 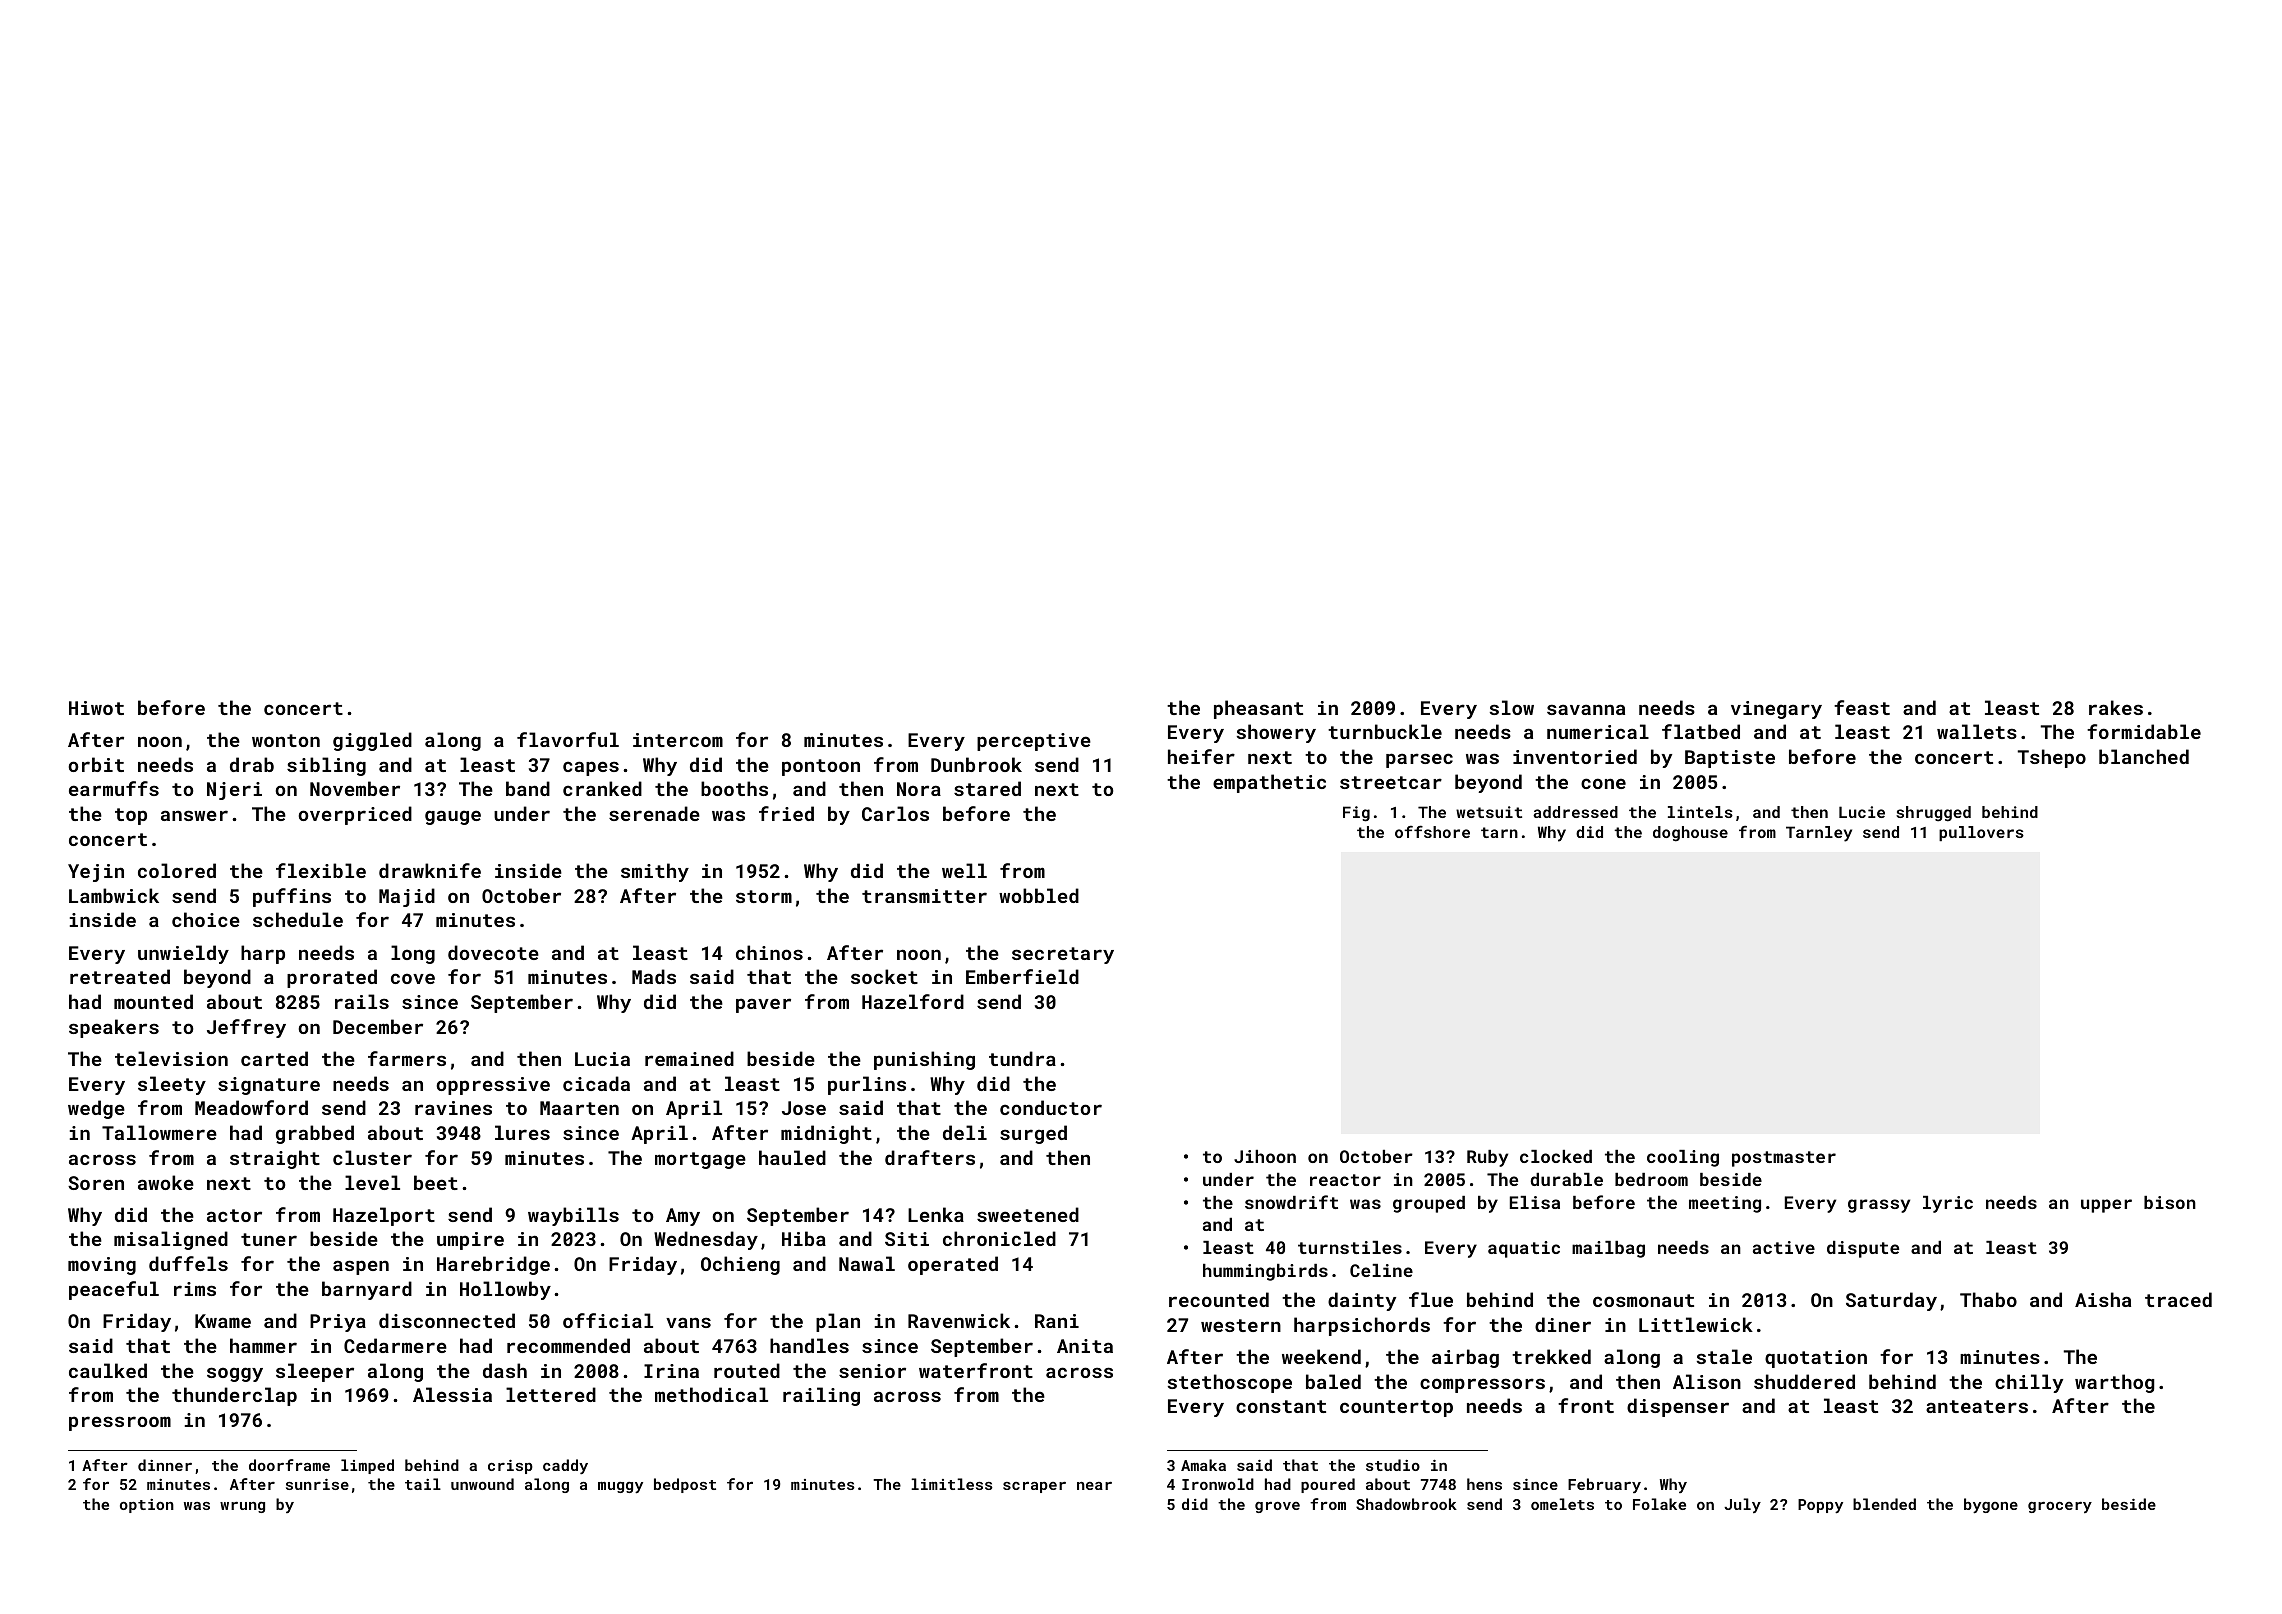 What do you see at coordinates (1063, 955) in the screenshot?
I see `secretary` at bounding box center [1063, 955].
